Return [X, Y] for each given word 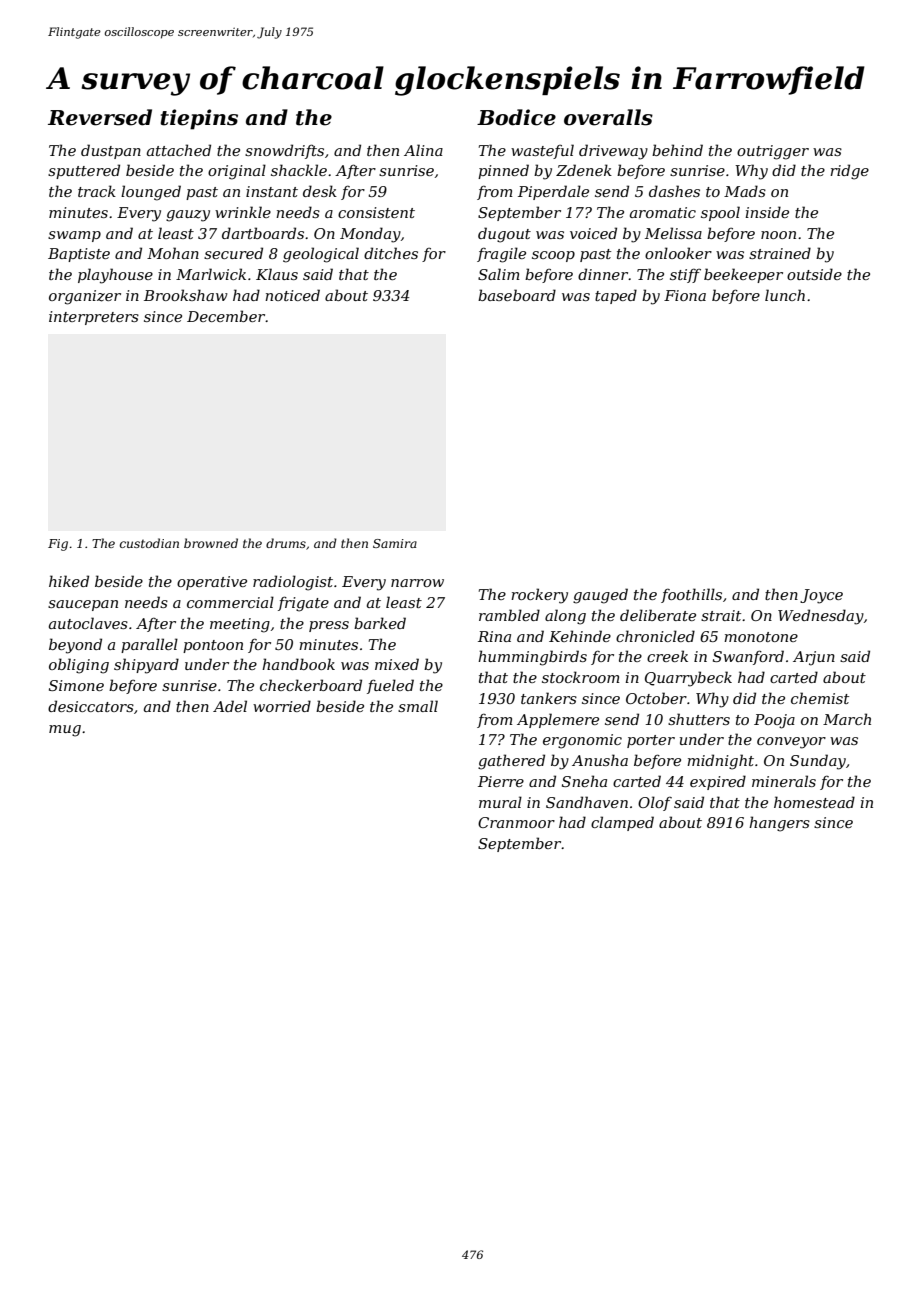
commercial [230, 602]
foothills [691, 595]
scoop [553, 256]
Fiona [685, 295]
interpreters [94, 318]
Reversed [100, 117]
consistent [376, 212]
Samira [395, 543]
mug [65, 731]
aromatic [663, 212]
